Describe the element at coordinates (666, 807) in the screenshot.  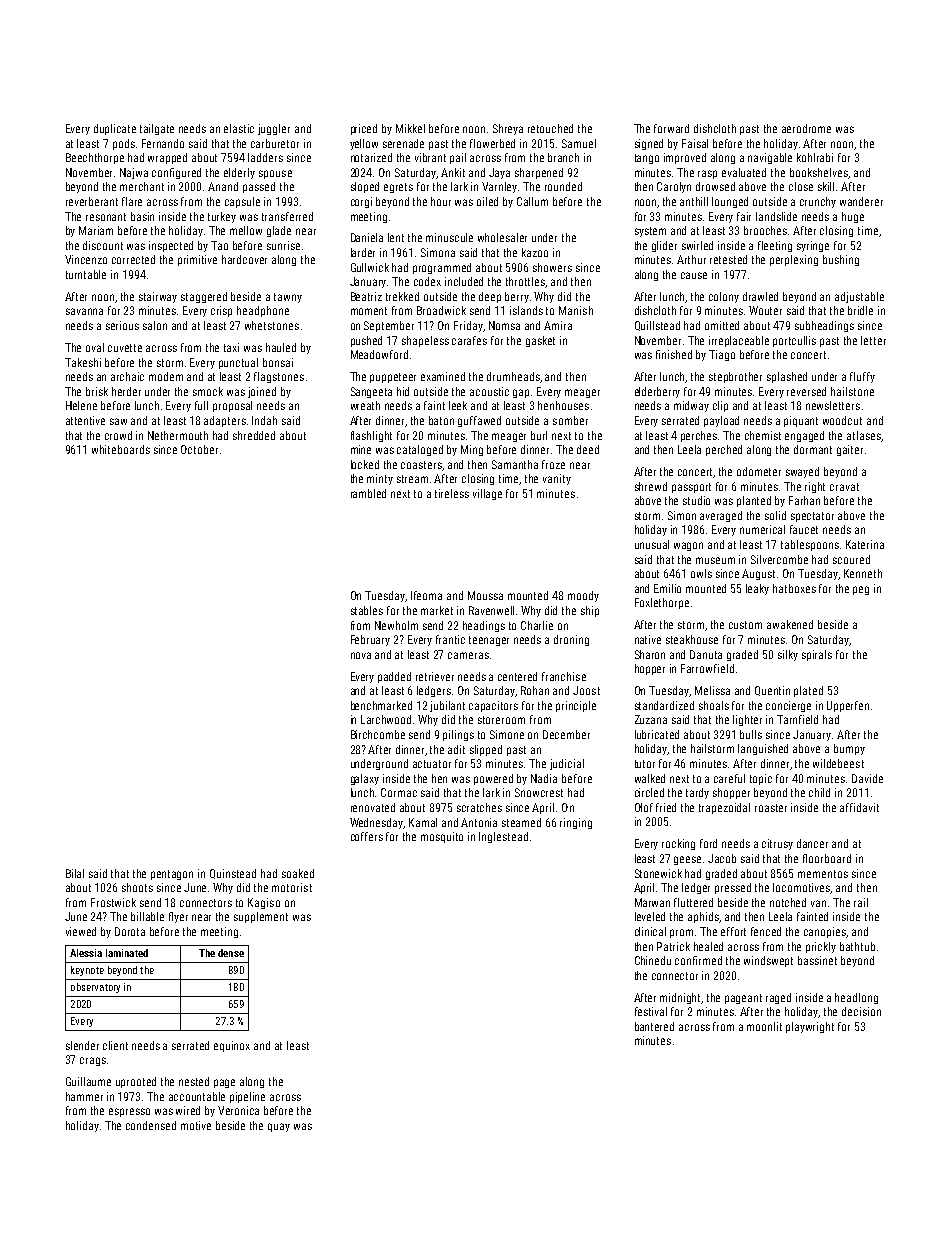
I see `fried` at that location.
